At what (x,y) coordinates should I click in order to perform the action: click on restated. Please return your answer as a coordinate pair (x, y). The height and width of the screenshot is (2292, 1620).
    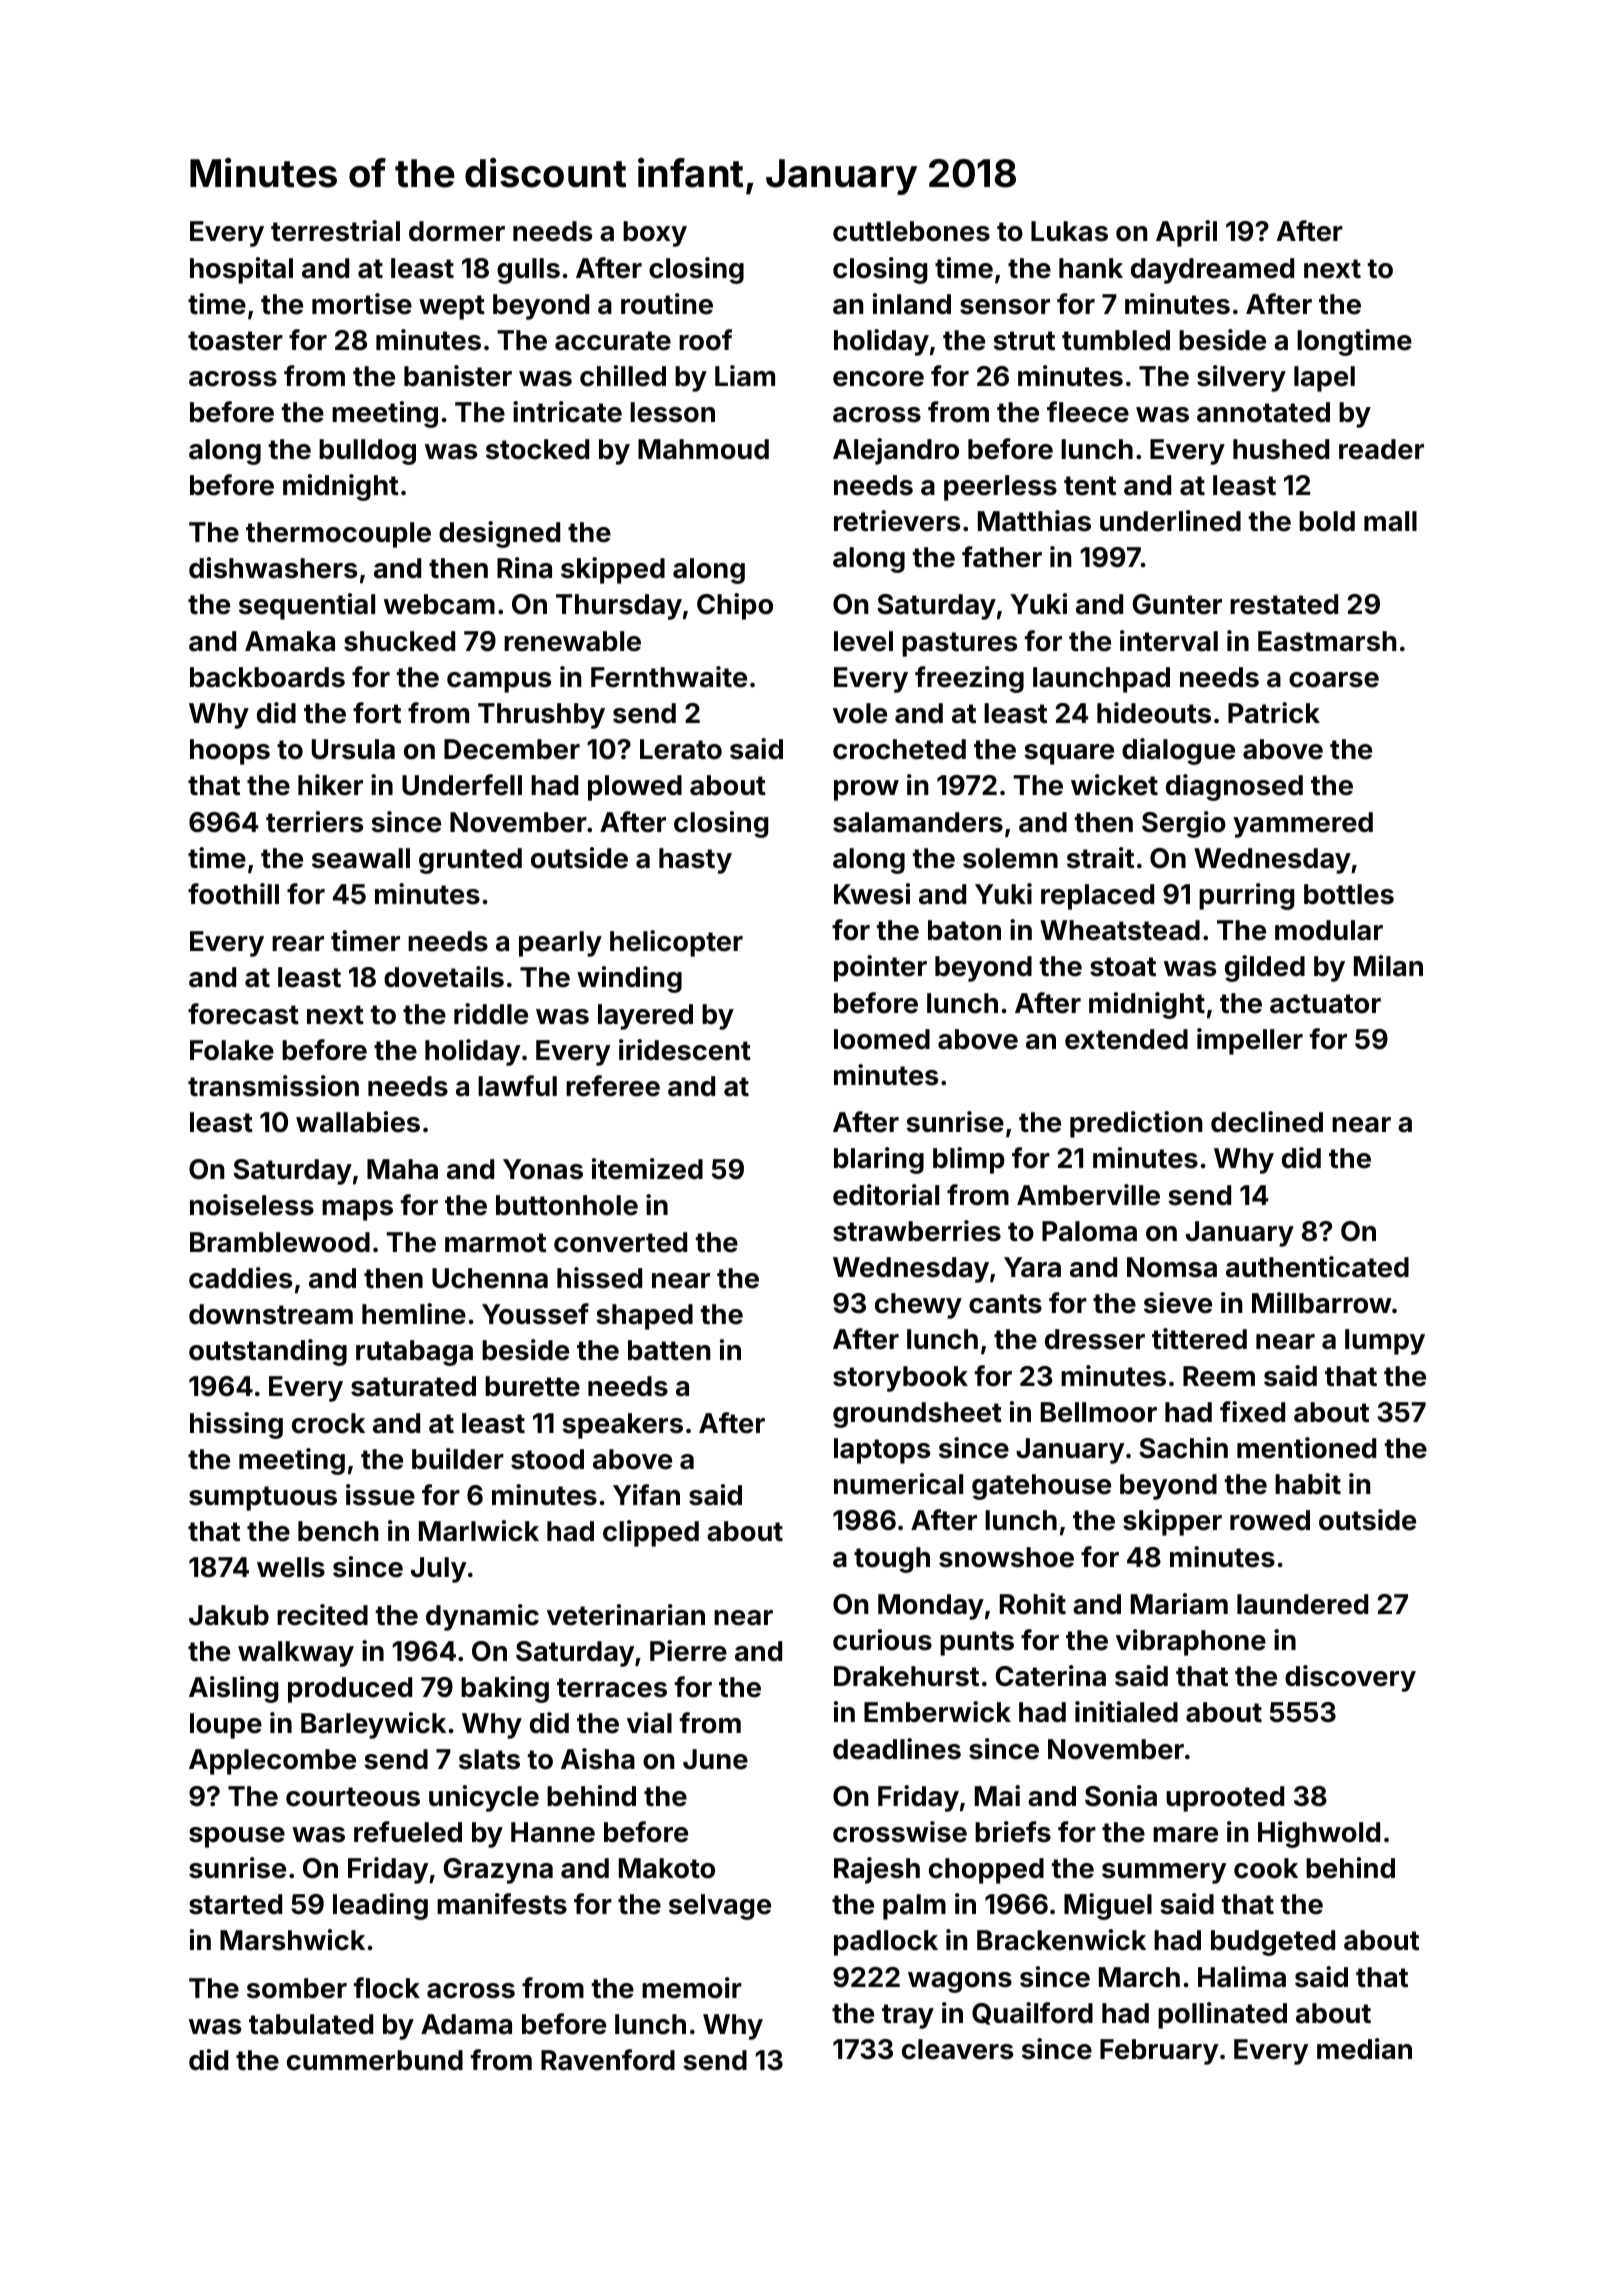
    Looking at the image, I should click on (1284, 604).
